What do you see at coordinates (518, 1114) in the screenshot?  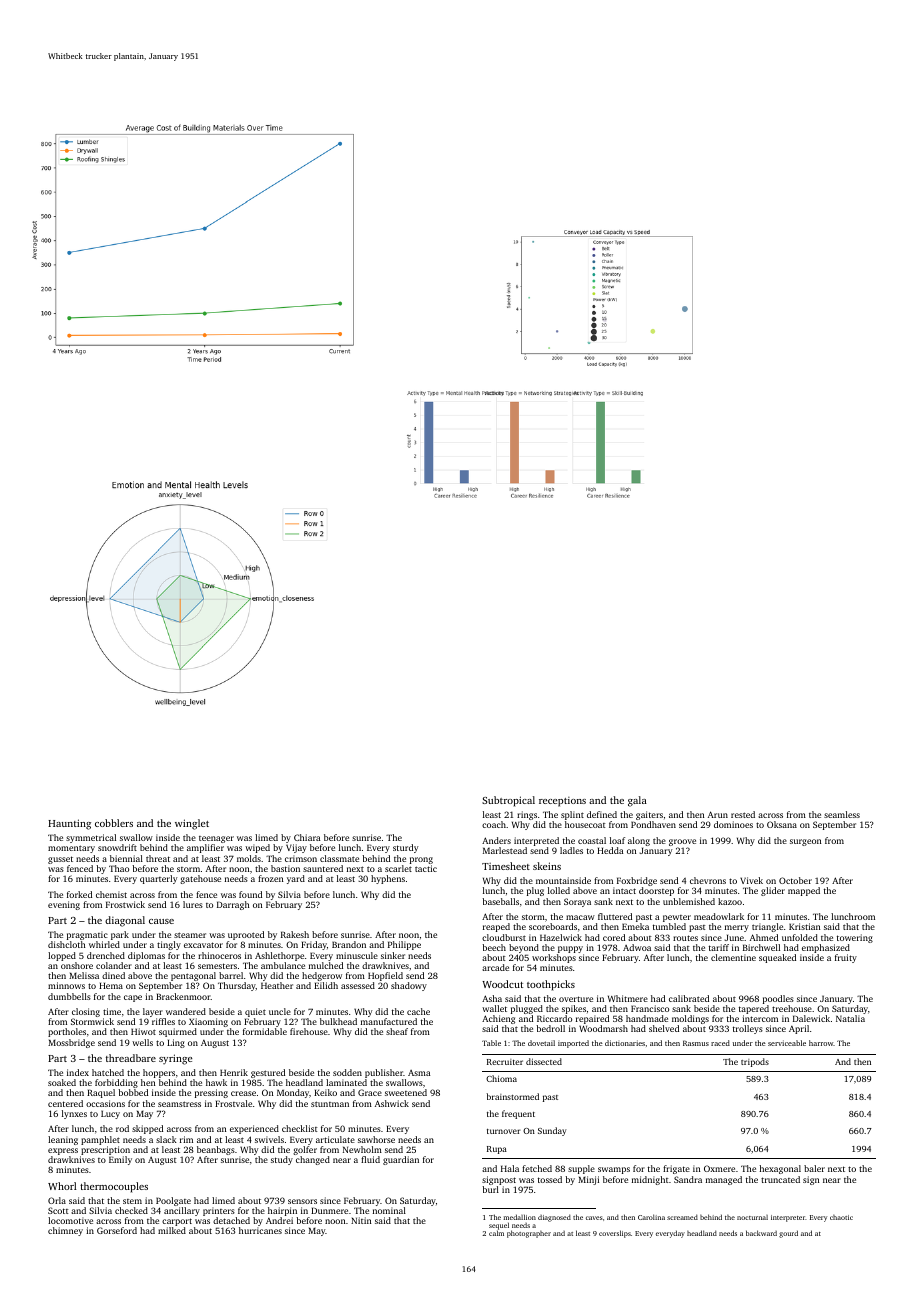 I see `frequent` at bounding box center [518, 1114].
